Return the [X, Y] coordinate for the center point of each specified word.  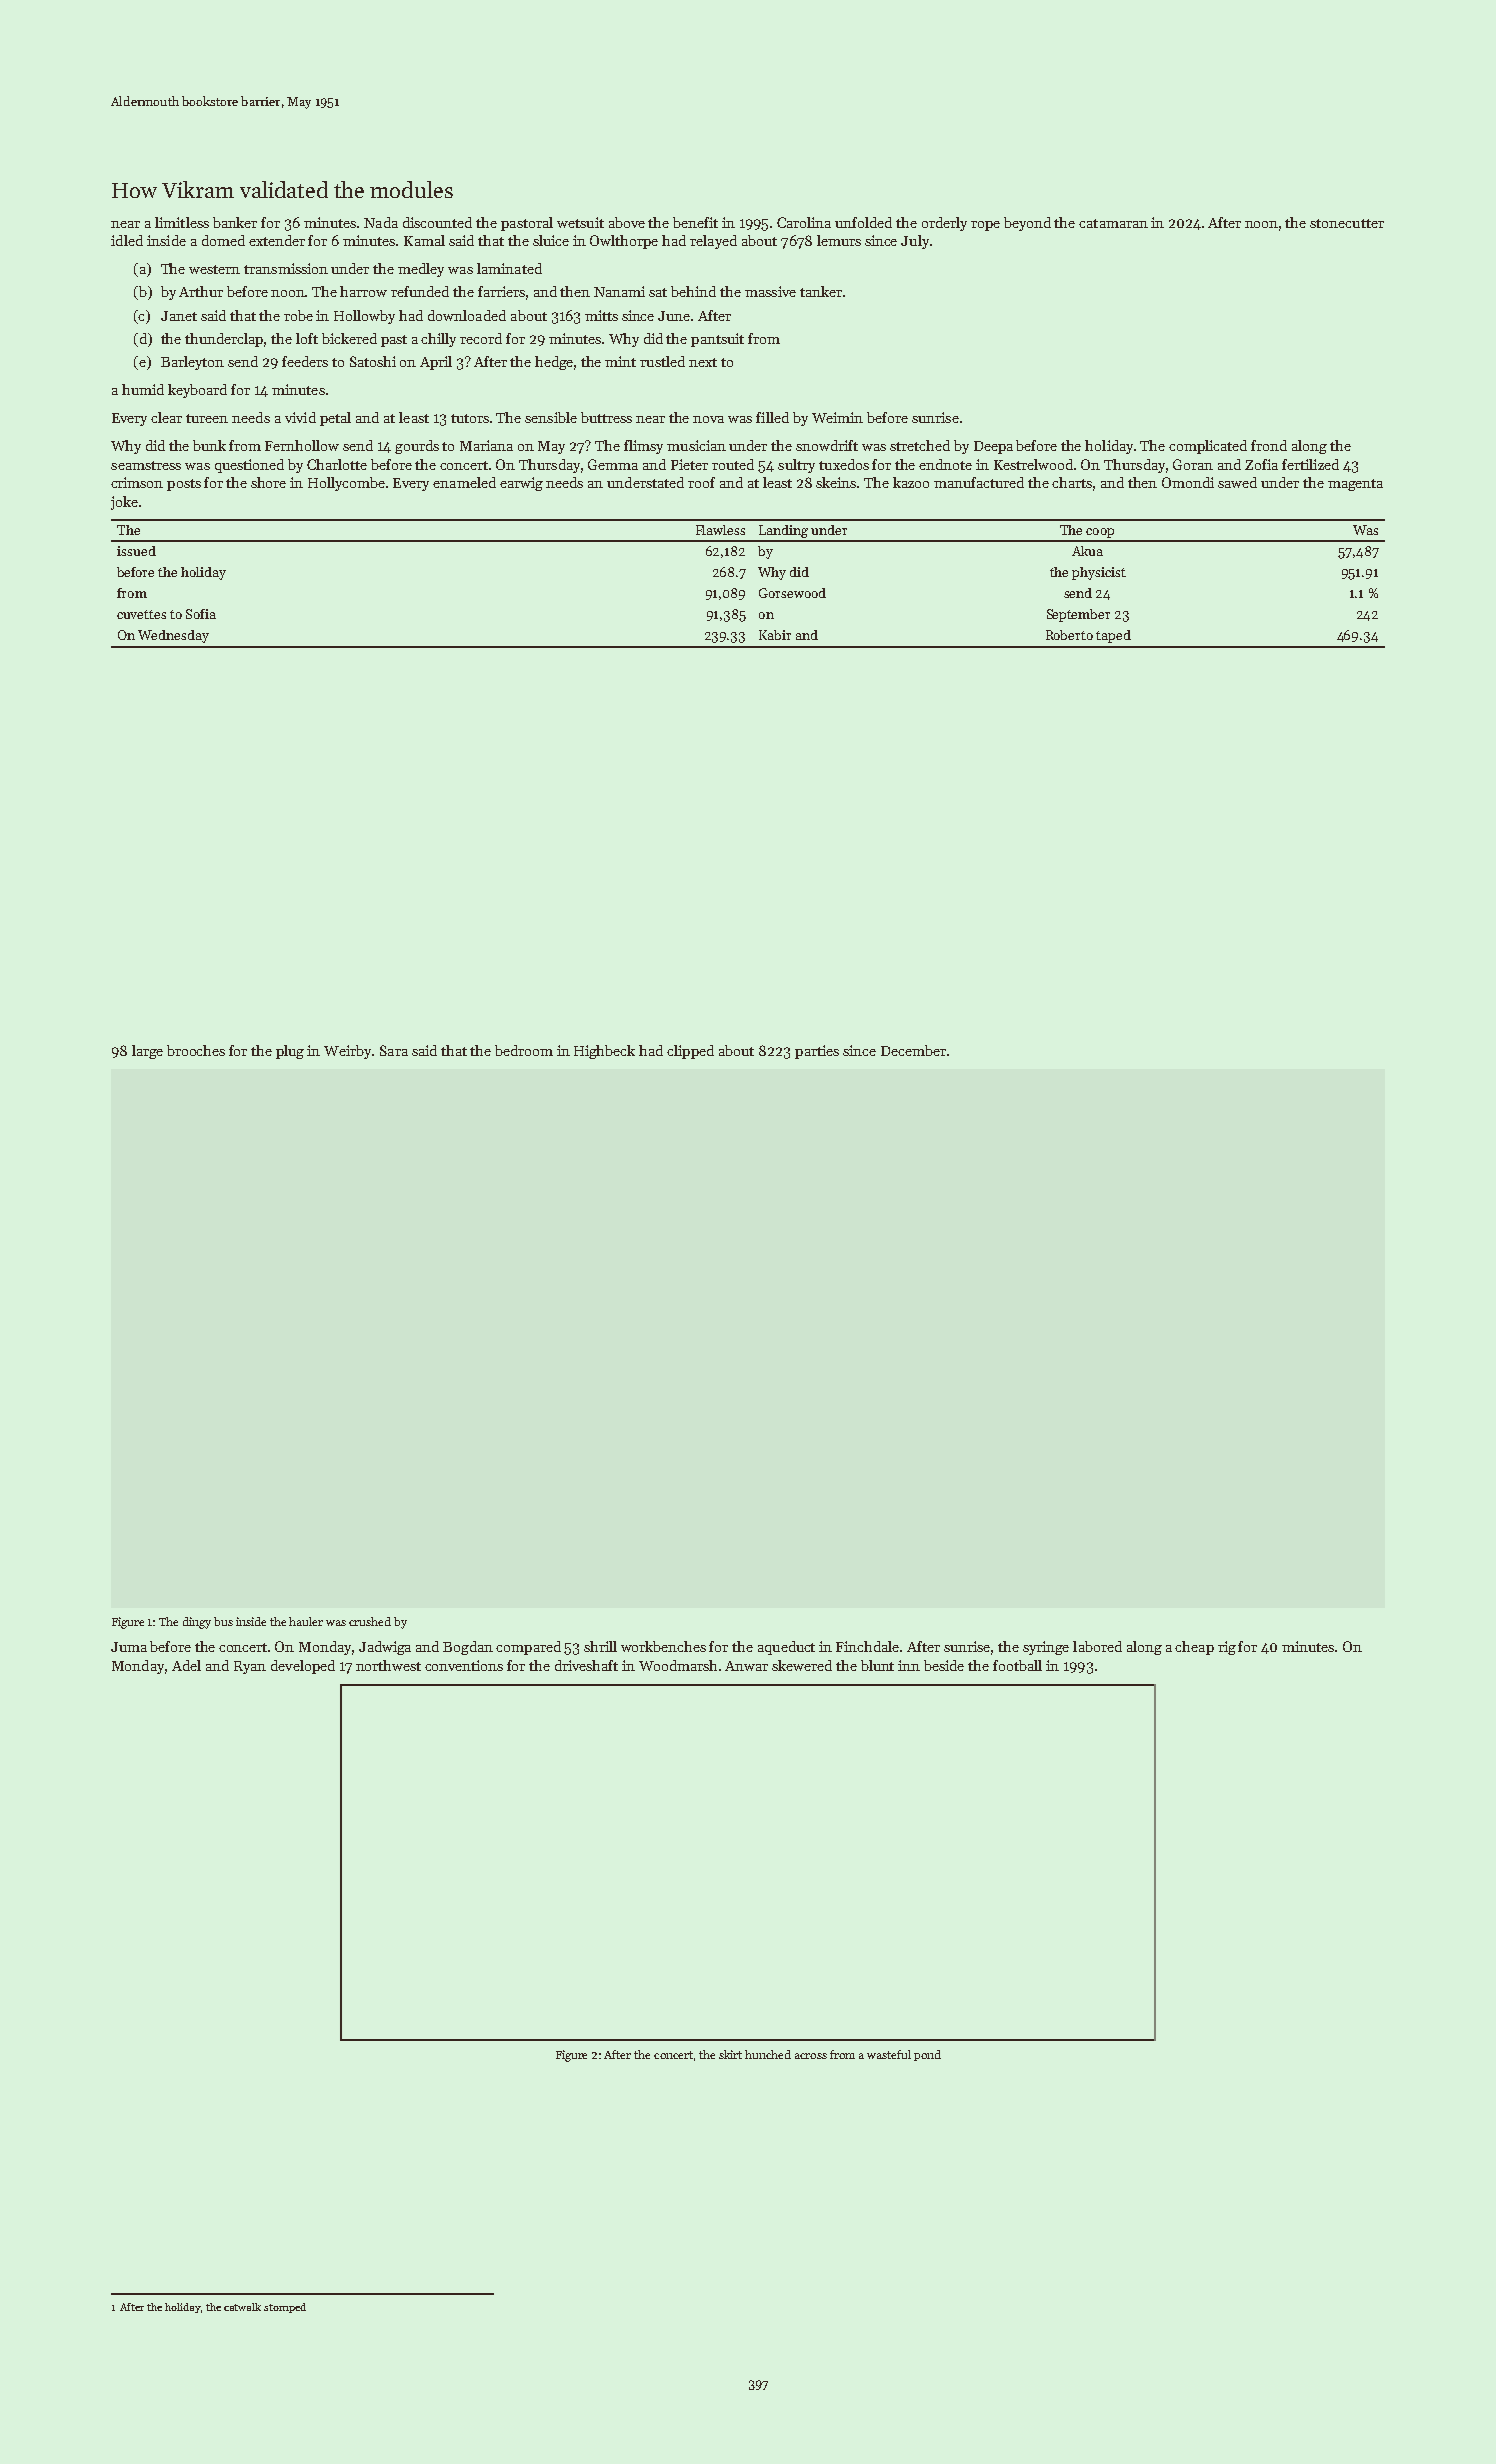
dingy [197, 1623]
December [913, 1050]
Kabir [775, 635]
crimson [137, 482]
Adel [186, 1665]
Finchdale [868, 1646]
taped [1113, 636]
